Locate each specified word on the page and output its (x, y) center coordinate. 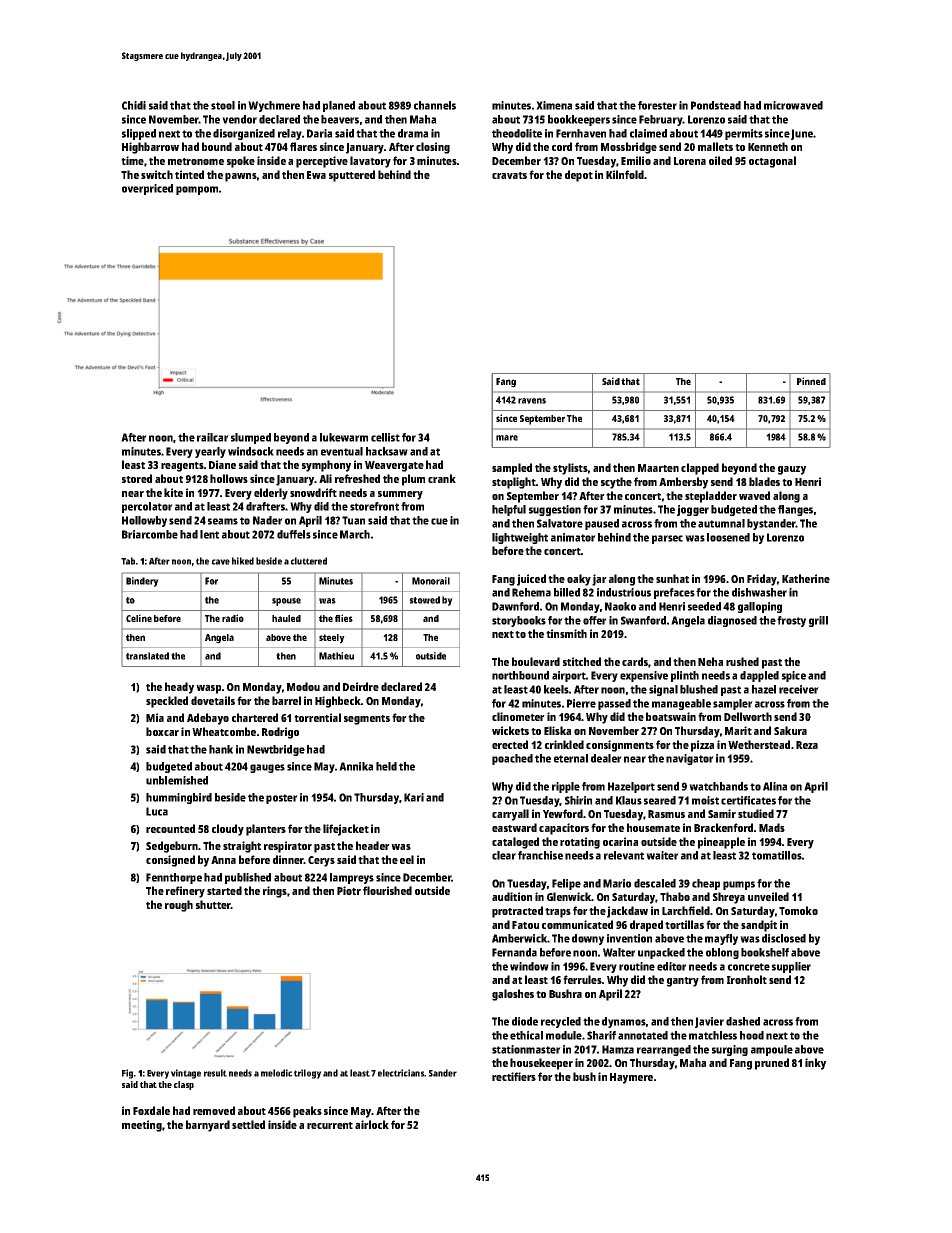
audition (512, 896)
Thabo (675, 896)
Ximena (554, 105)
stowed (425, 600)
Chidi (134, 105)
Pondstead (716, 105)
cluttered (309, 561)
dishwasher (759, 592)
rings (275, 892)
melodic (276, 1073)
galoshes (513, 995)
